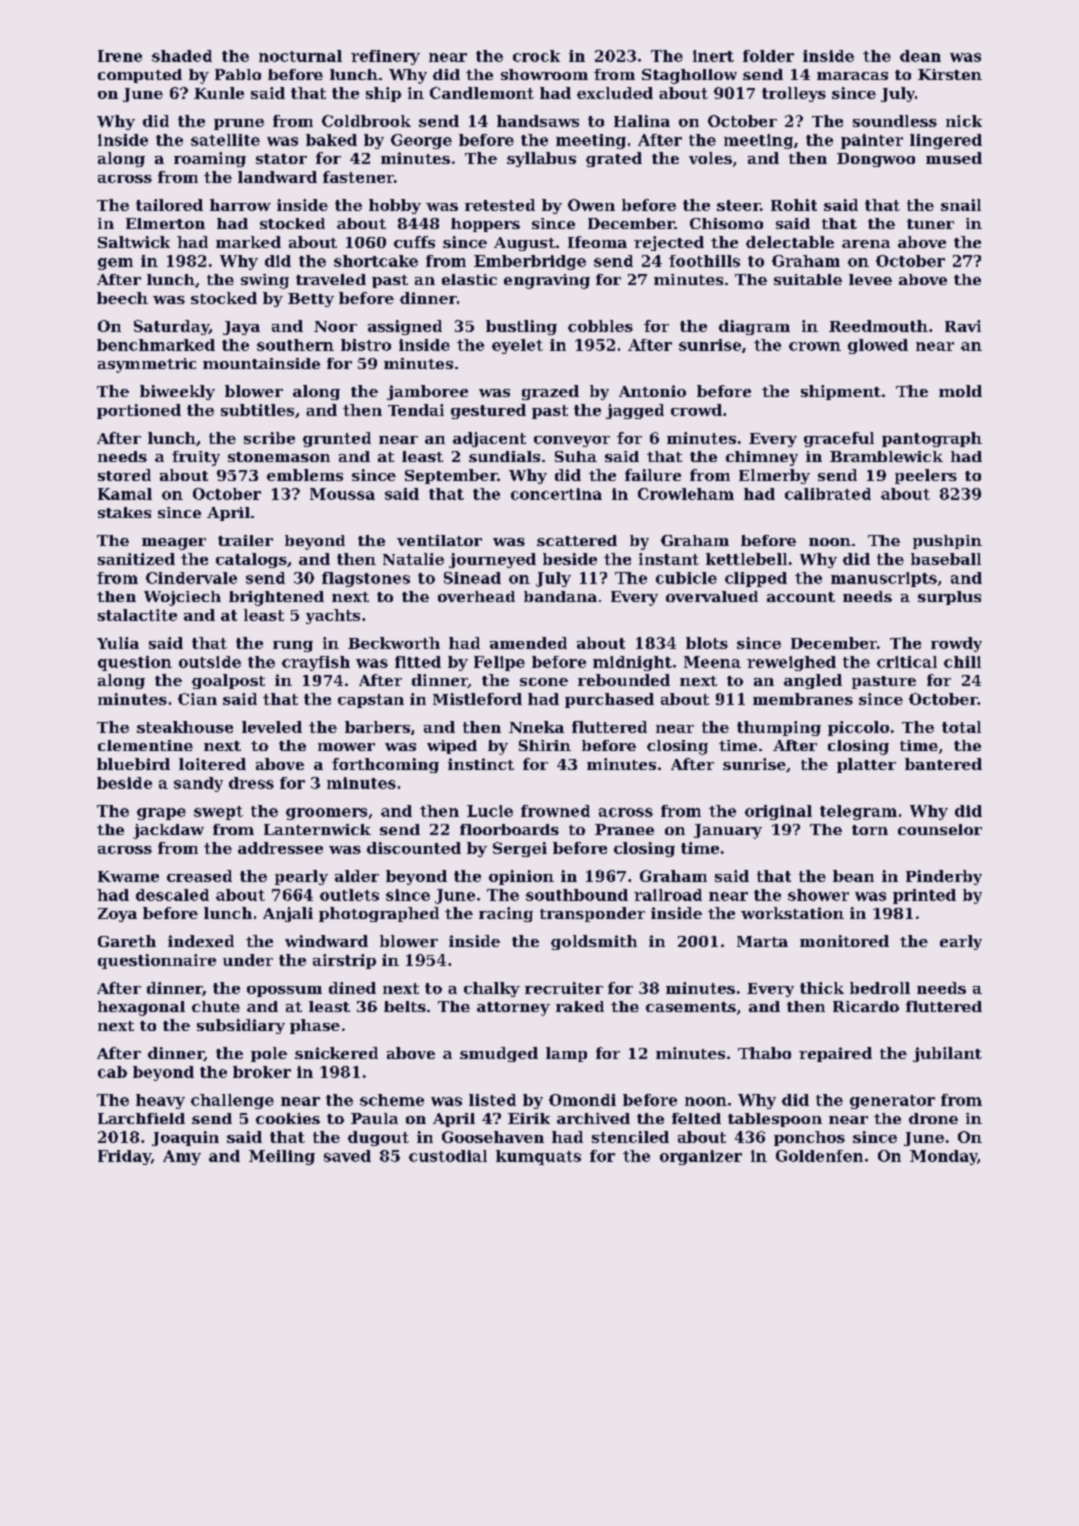 Image resolution: width=1079 pixels, height=1526 pixels. Describe the element at coordinates (198, 784) in the screenshot. I see `sandy` at that location.
